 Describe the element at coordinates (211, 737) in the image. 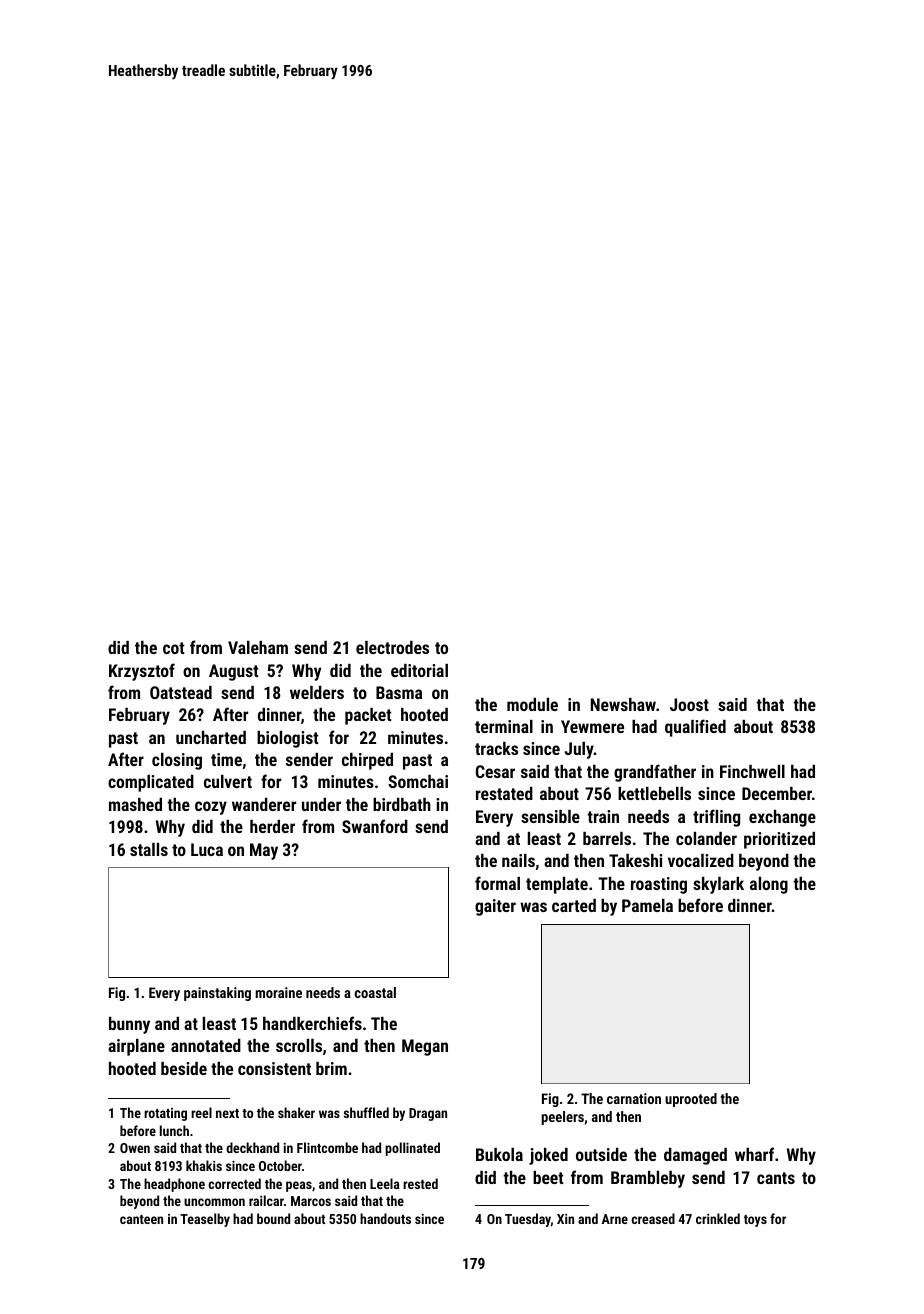

I see `uncharted` at that location.
